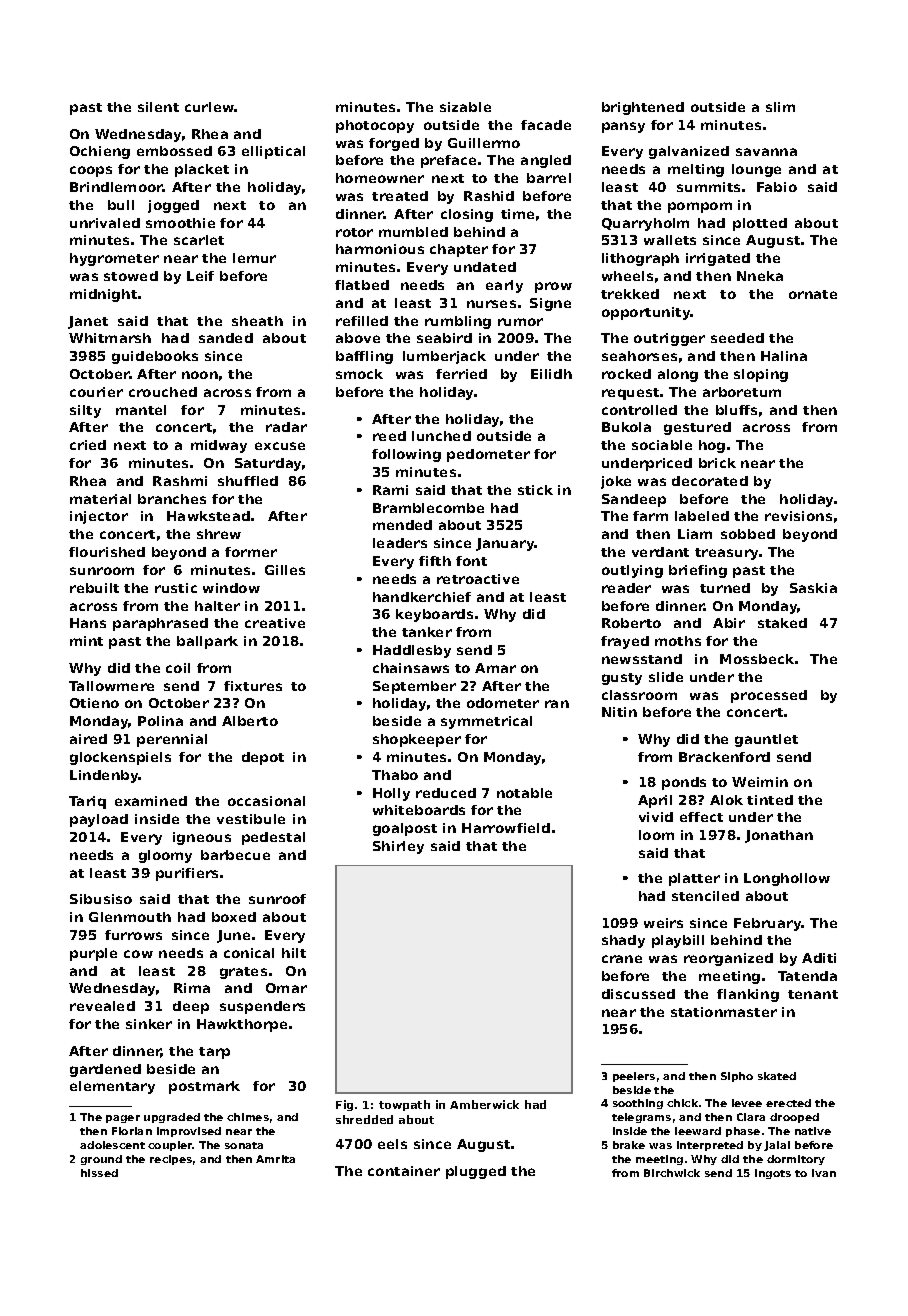 The width and height of the document is (908, 1316). What do you see at coordinates (219, 446) in the document?
I see `midway` at bounding box center [219, 446].
